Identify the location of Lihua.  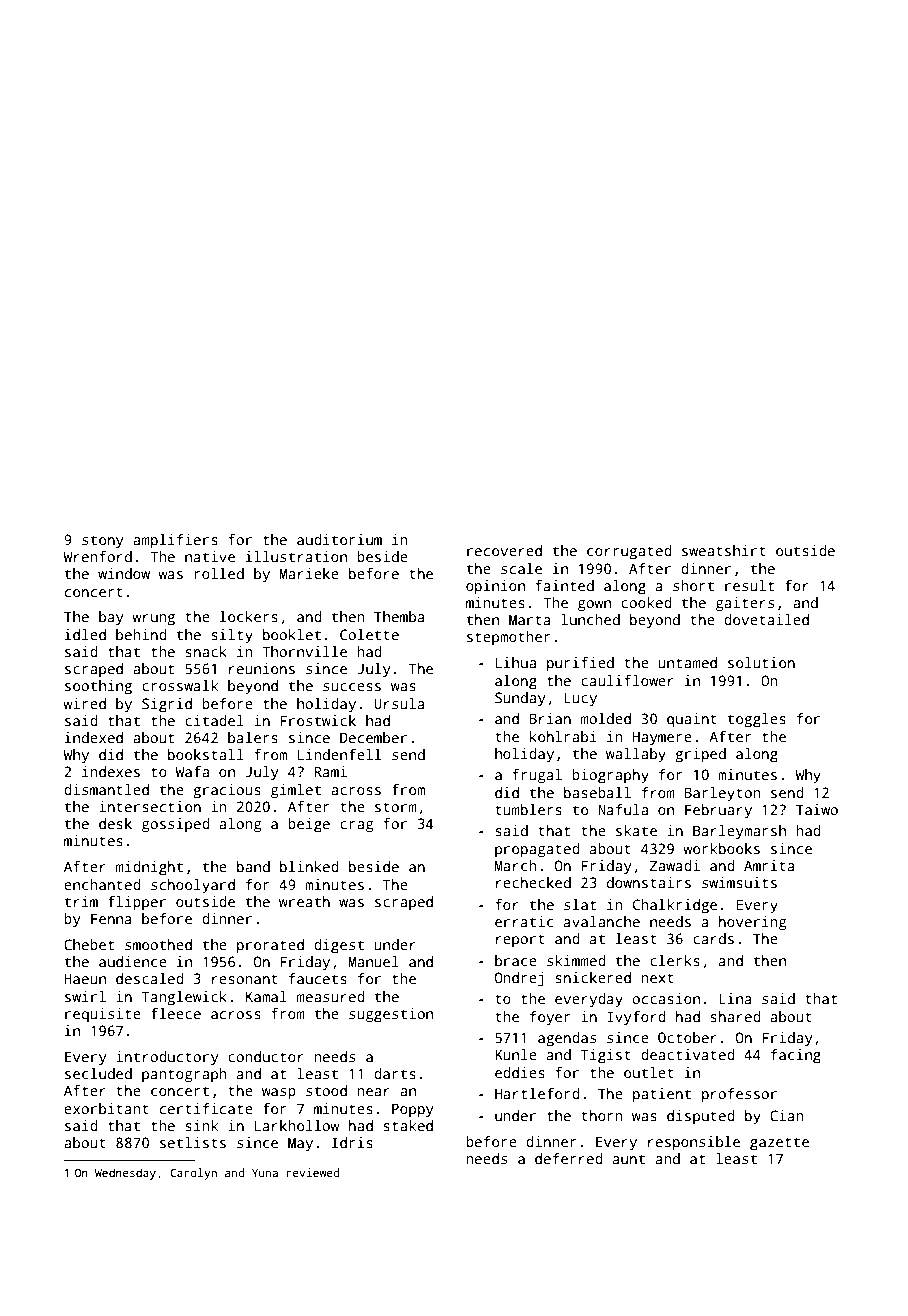
(516, 662).
